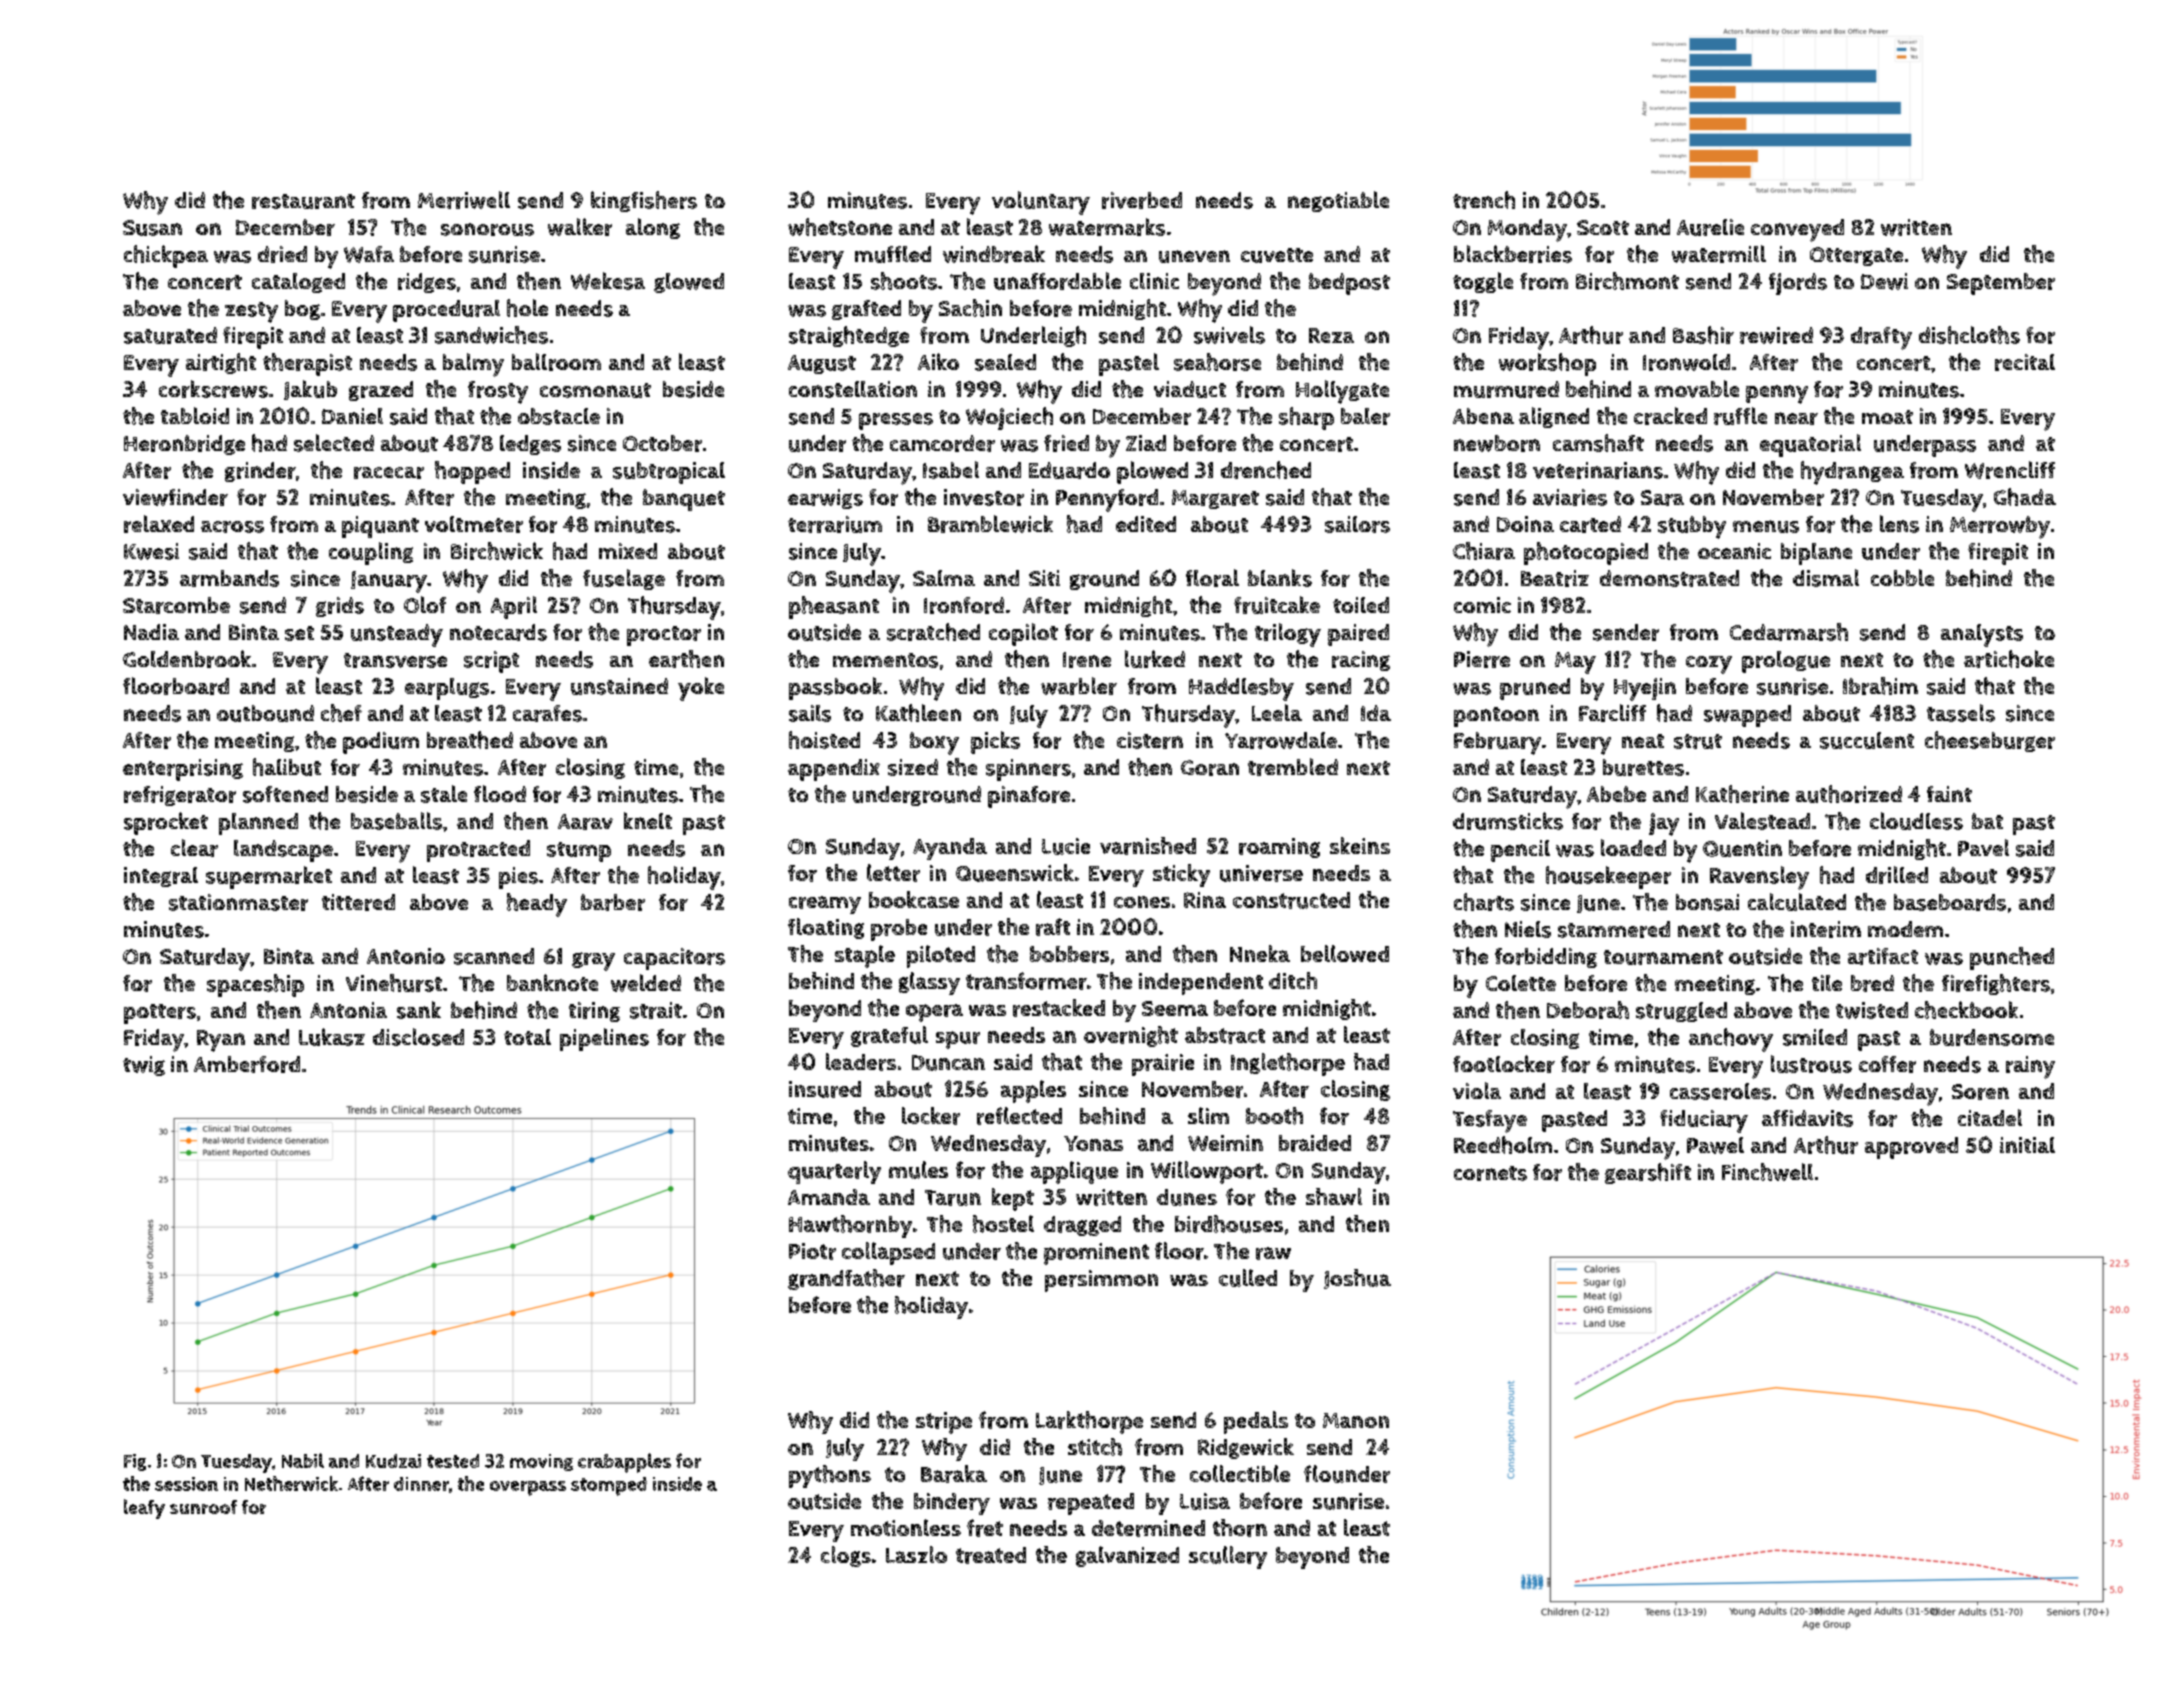 This page has width=2178, height=1683. Describe the element at coordinates (444, 794) in the page. I see `stale` at that location.
